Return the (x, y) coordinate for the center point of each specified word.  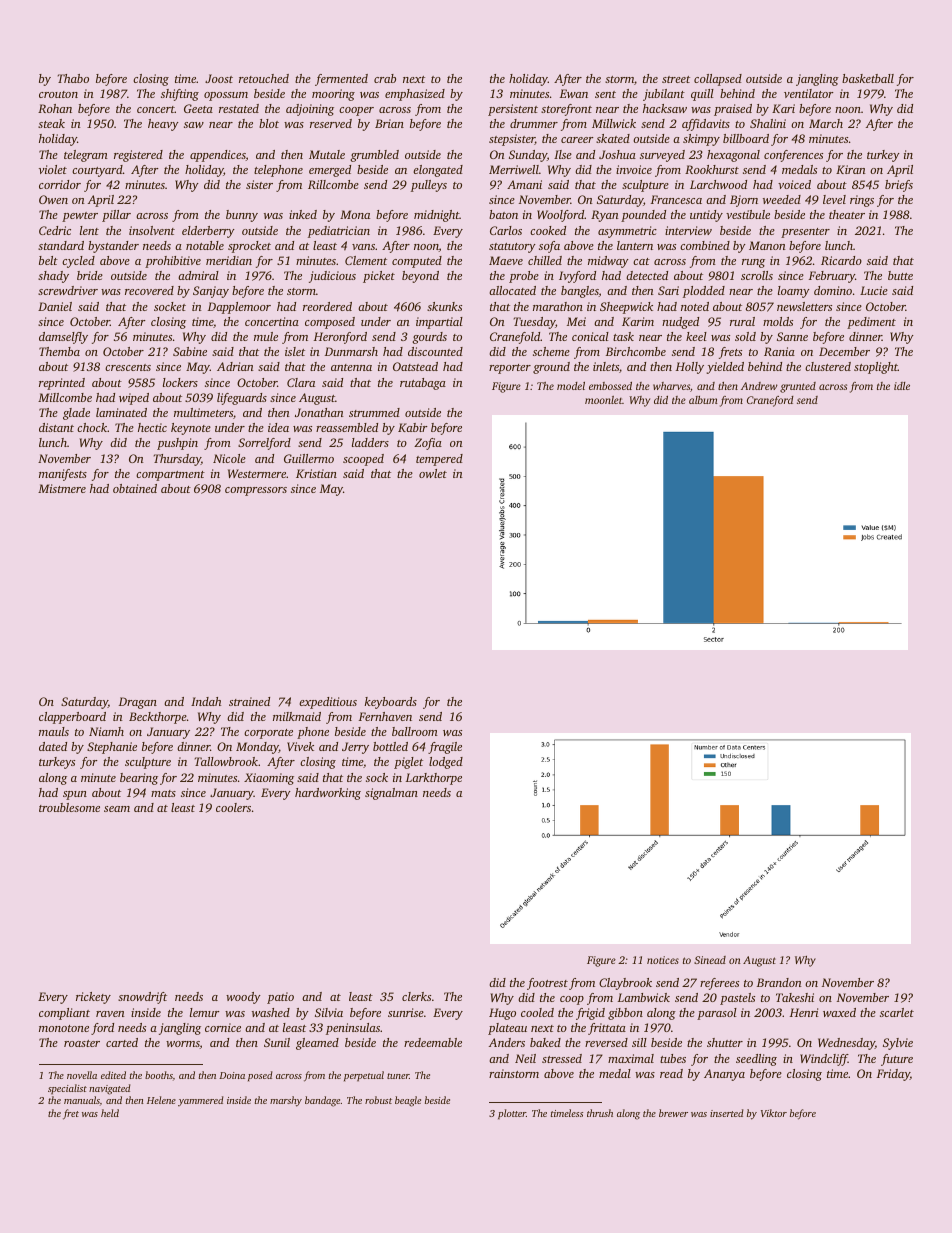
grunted (798, 387)
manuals (82, 1100)
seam (117, 809)
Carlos (506, 230)
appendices (218, 156)
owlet (433, 473)
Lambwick (644, 997)
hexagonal (733, 156)
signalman (391, 794)
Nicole (229, 458)
